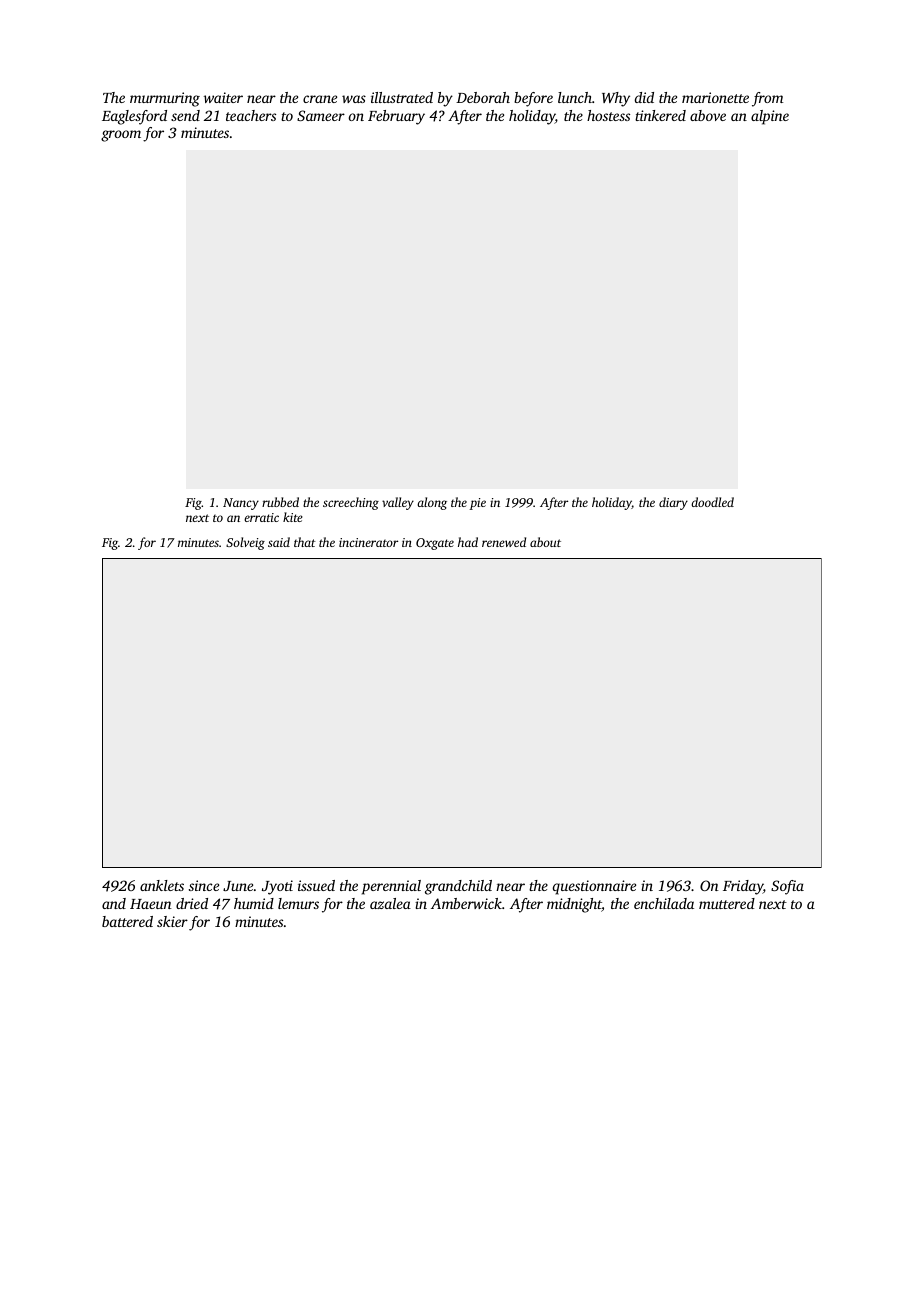  Describe the element at coordinates (238, 886) in the screenshot. I see `June` at that location.
